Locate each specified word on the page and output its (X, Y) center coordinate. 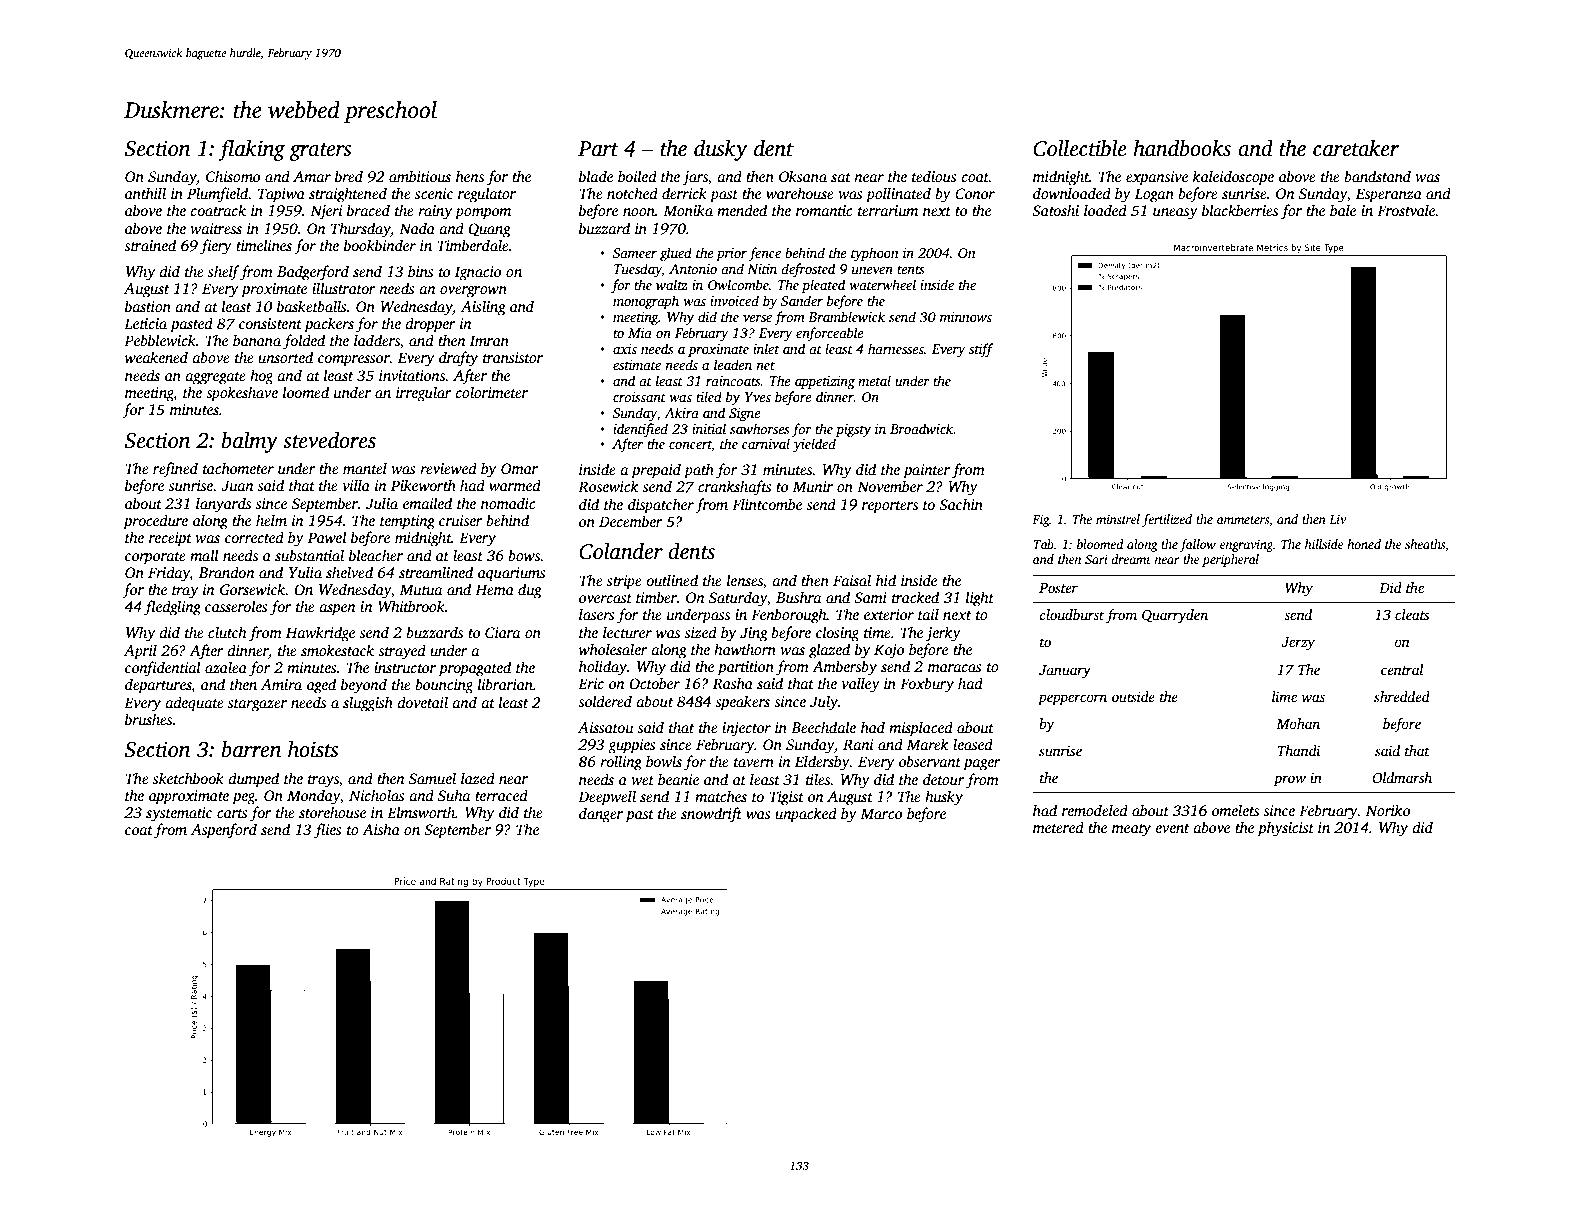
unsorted (285, 357)
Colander (621, 551)
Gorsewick (253, 589)
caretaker (1356, 148)
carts (232, 813)
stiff (981, 350)
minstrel (1118, 519)
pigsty (853, 430)
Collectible (1080, 148)
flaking (251, 150)
